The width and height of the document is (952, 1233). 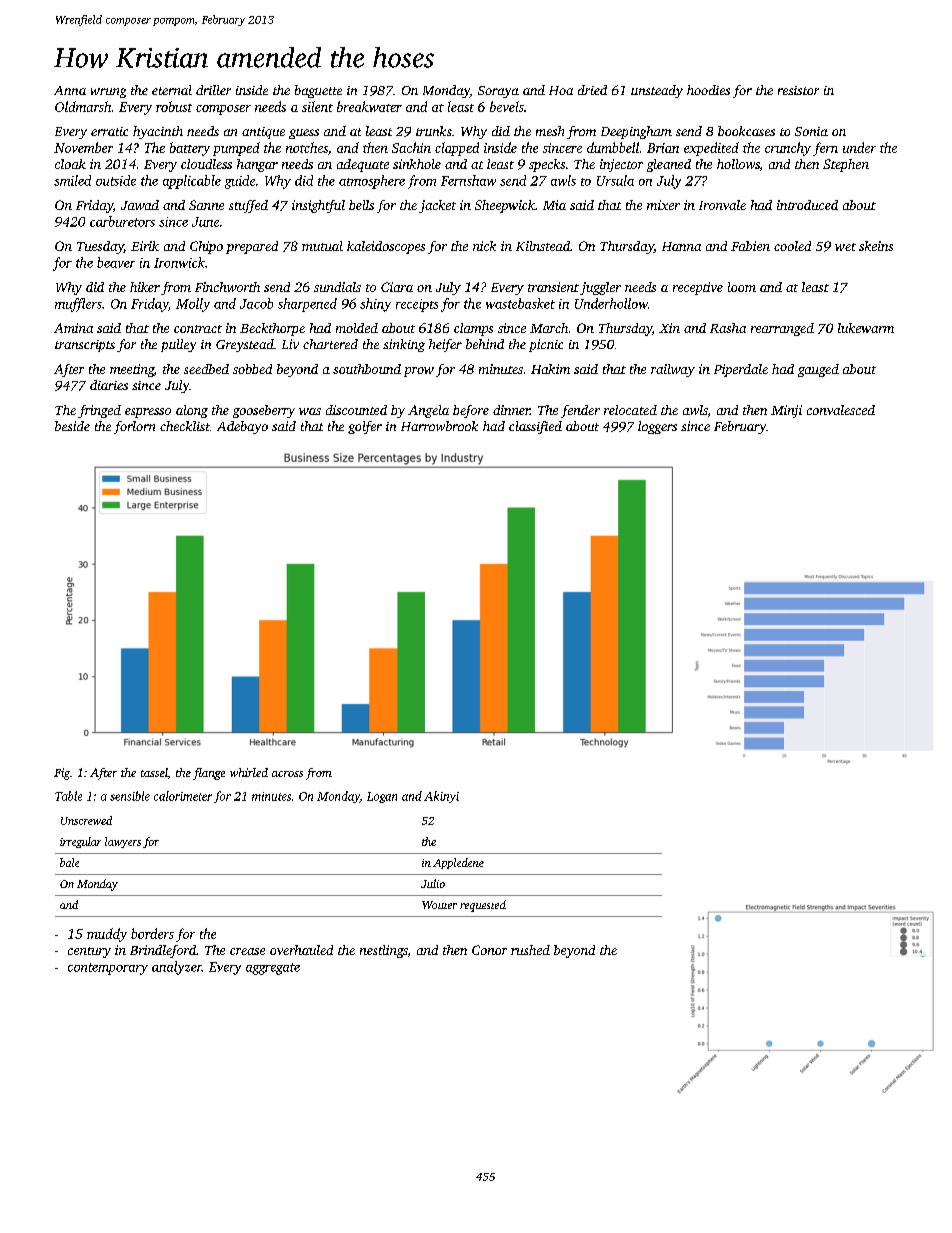 I want to click on Conor, so click(x=489, y=950).
